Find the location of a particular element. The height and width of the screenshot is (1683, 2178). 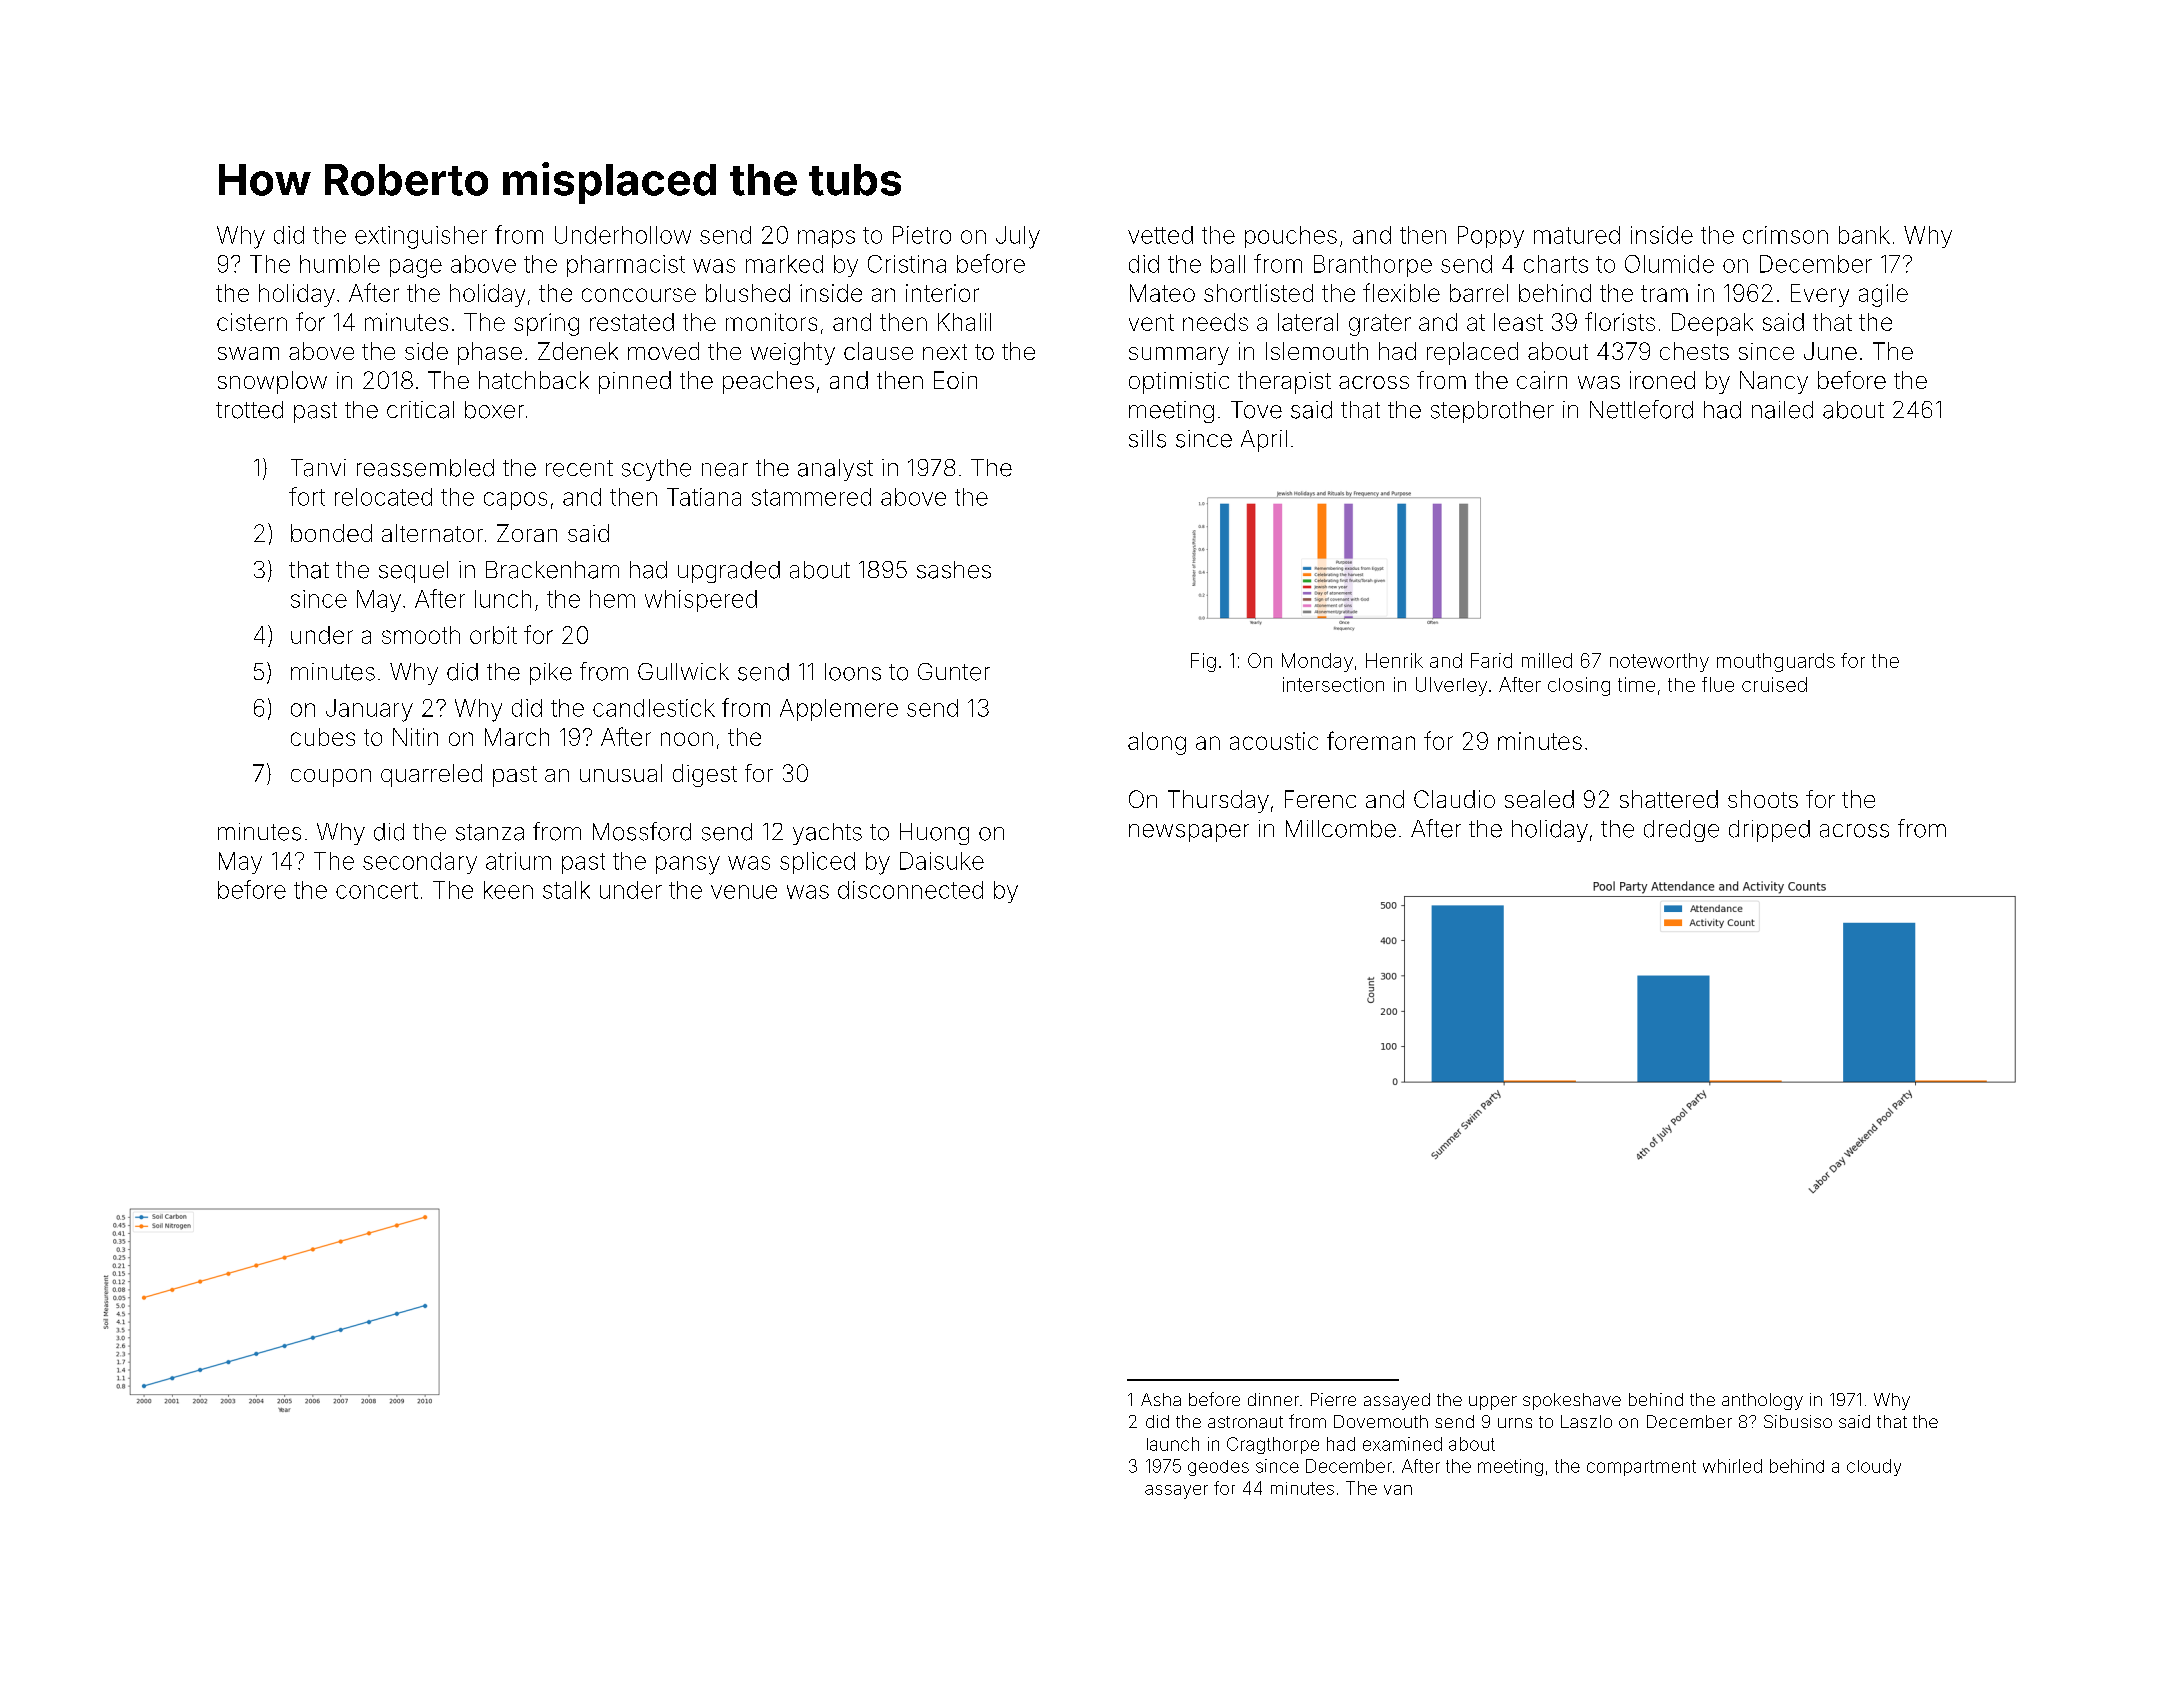

cairn is located at coordinates (1542, 380).
